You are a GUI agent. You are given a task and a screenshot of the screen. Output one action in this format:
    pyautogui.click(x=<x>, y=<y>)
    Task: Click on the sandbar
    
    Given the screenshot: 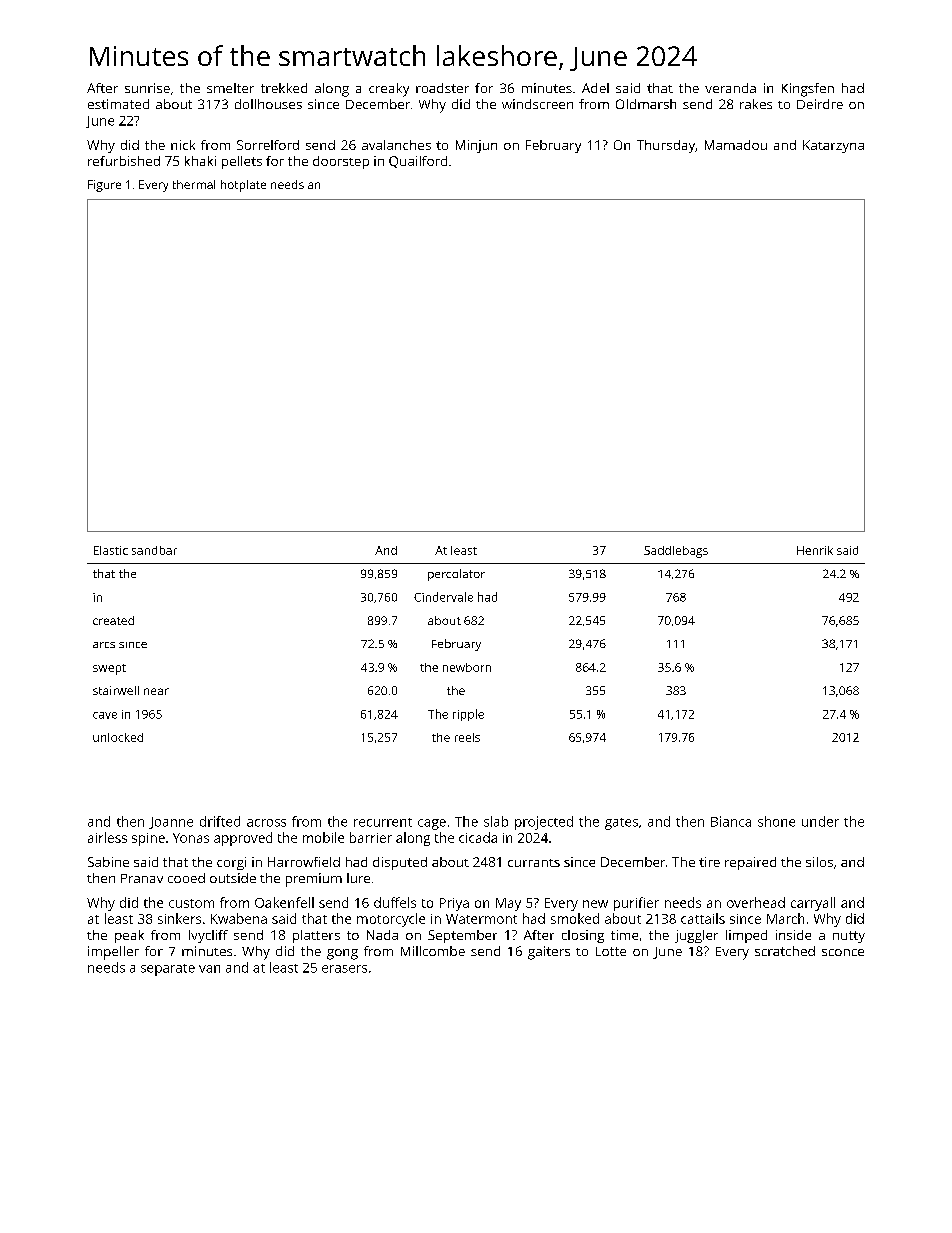 What is the action you would take?
    pyautogui.click(x=154, y=550)
